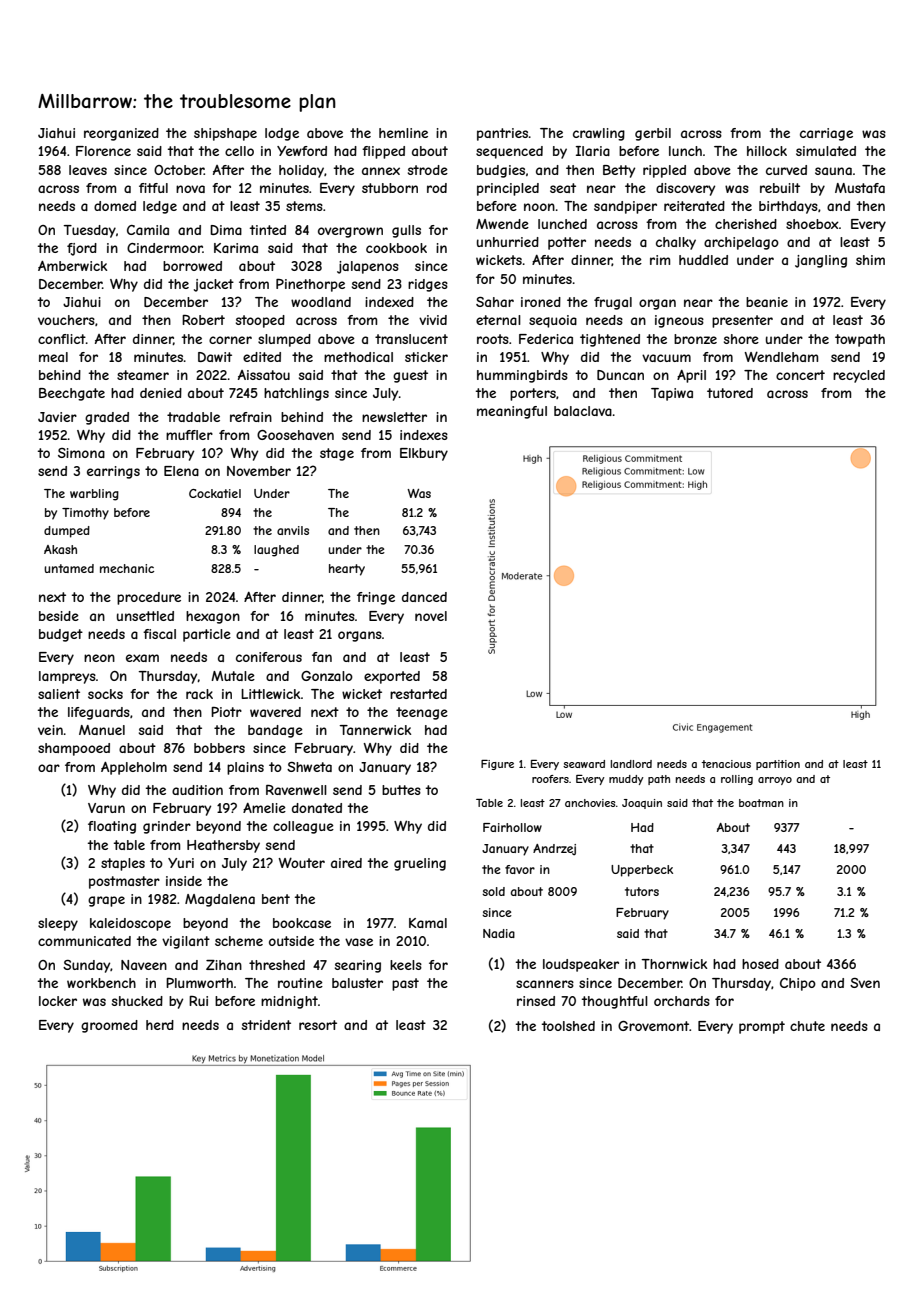 This screenshot has width=924, height=1308. Describe the element at coordinates (123, 864) in the screenshot. I see `staples` at that location.
